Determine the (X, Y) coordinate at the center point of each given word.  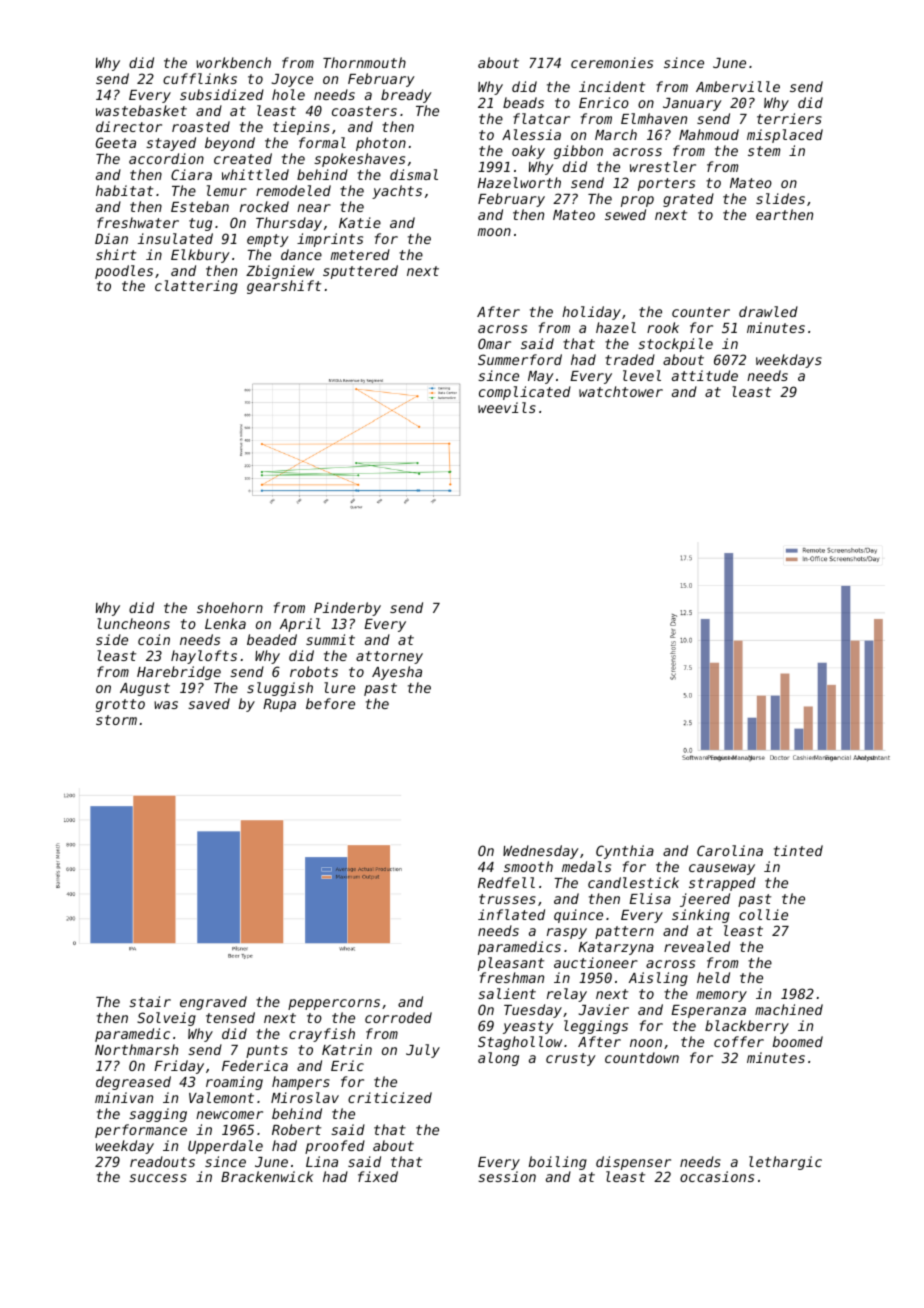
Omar (494, 343)
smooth (528, 866)
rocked (264, 206)
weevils (507, 407)
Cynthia (625, 852)
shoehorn (230, 607)
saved (209, 703)
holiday (591, 313)
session (507, 1176)
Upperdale (225, 1147)
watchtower (621, 391)
